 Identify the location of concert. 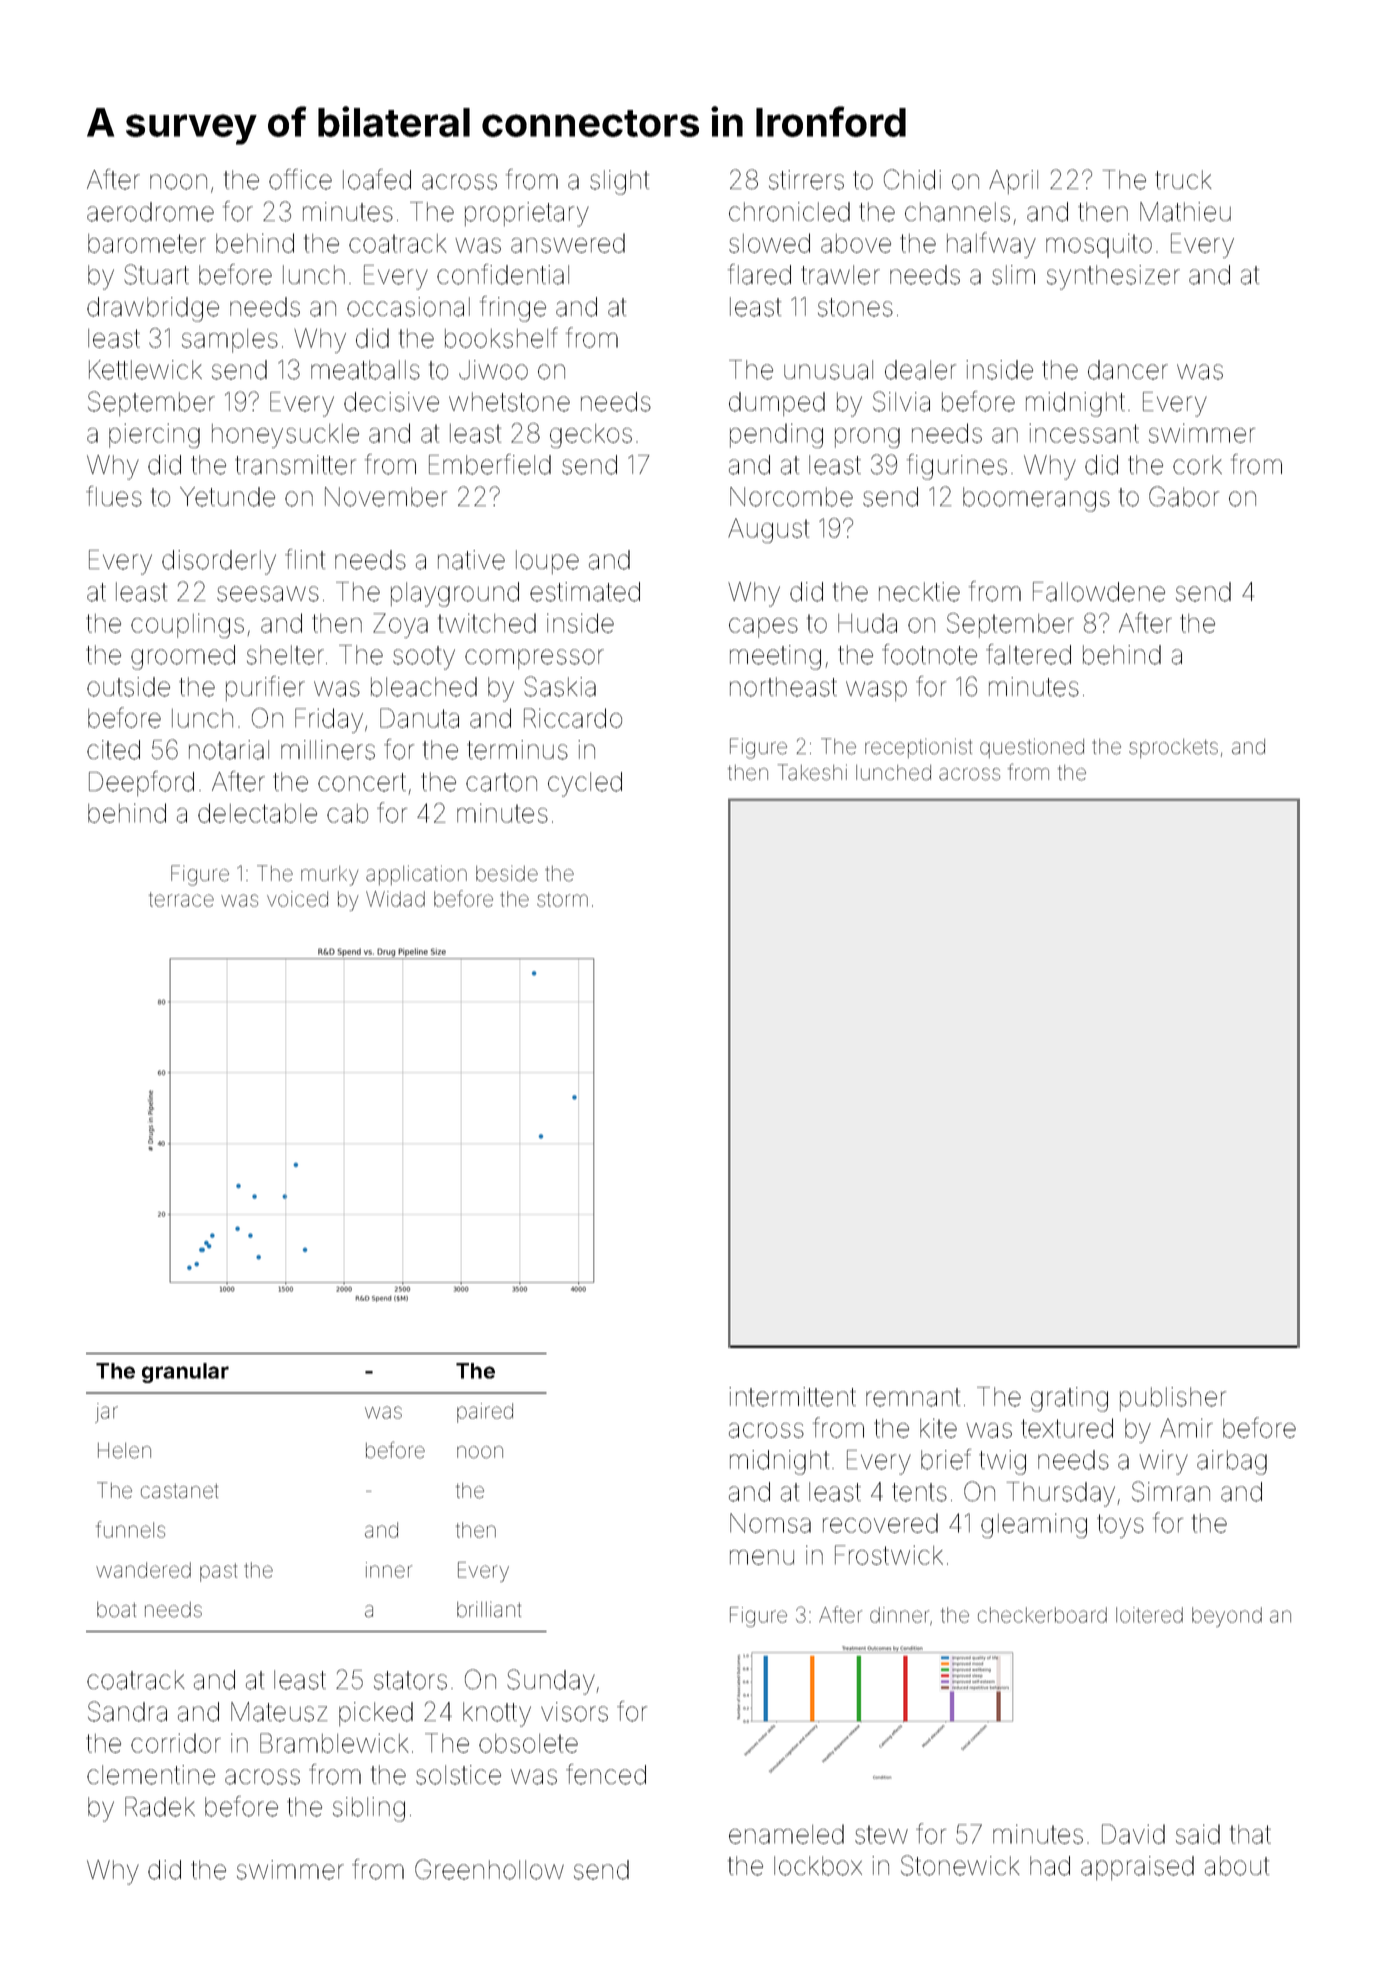
(362, 782).
